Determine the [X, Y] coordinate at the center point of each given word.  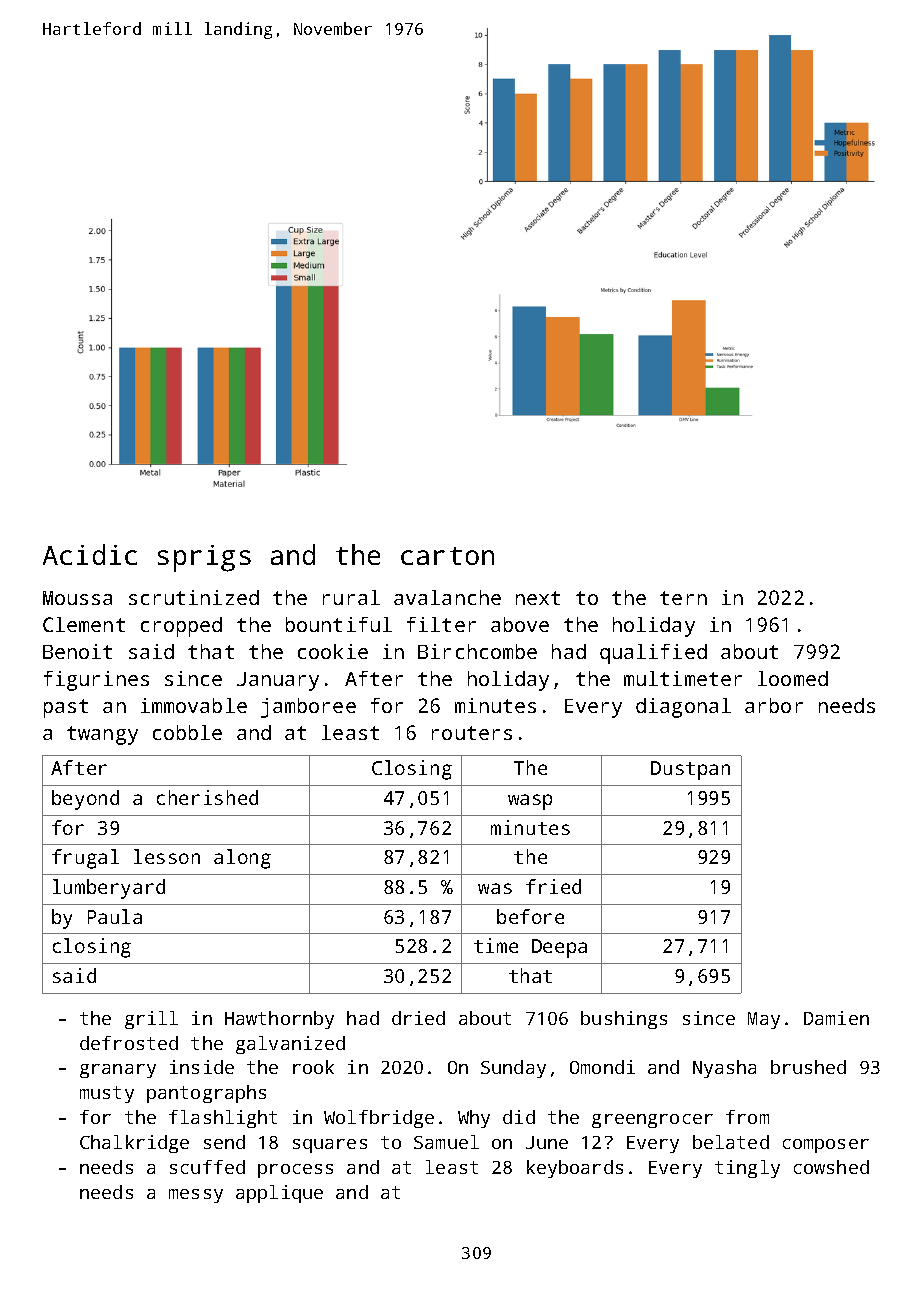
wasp [530, 802]
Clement [84, 624]
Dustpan [690, 770]
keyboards [575, 1169]
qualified [653, 654]
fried [553, 886]
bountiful [339, 624]
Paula [115, 916]
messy [196, 1196]
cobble [187, 732]
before [530, 916]
